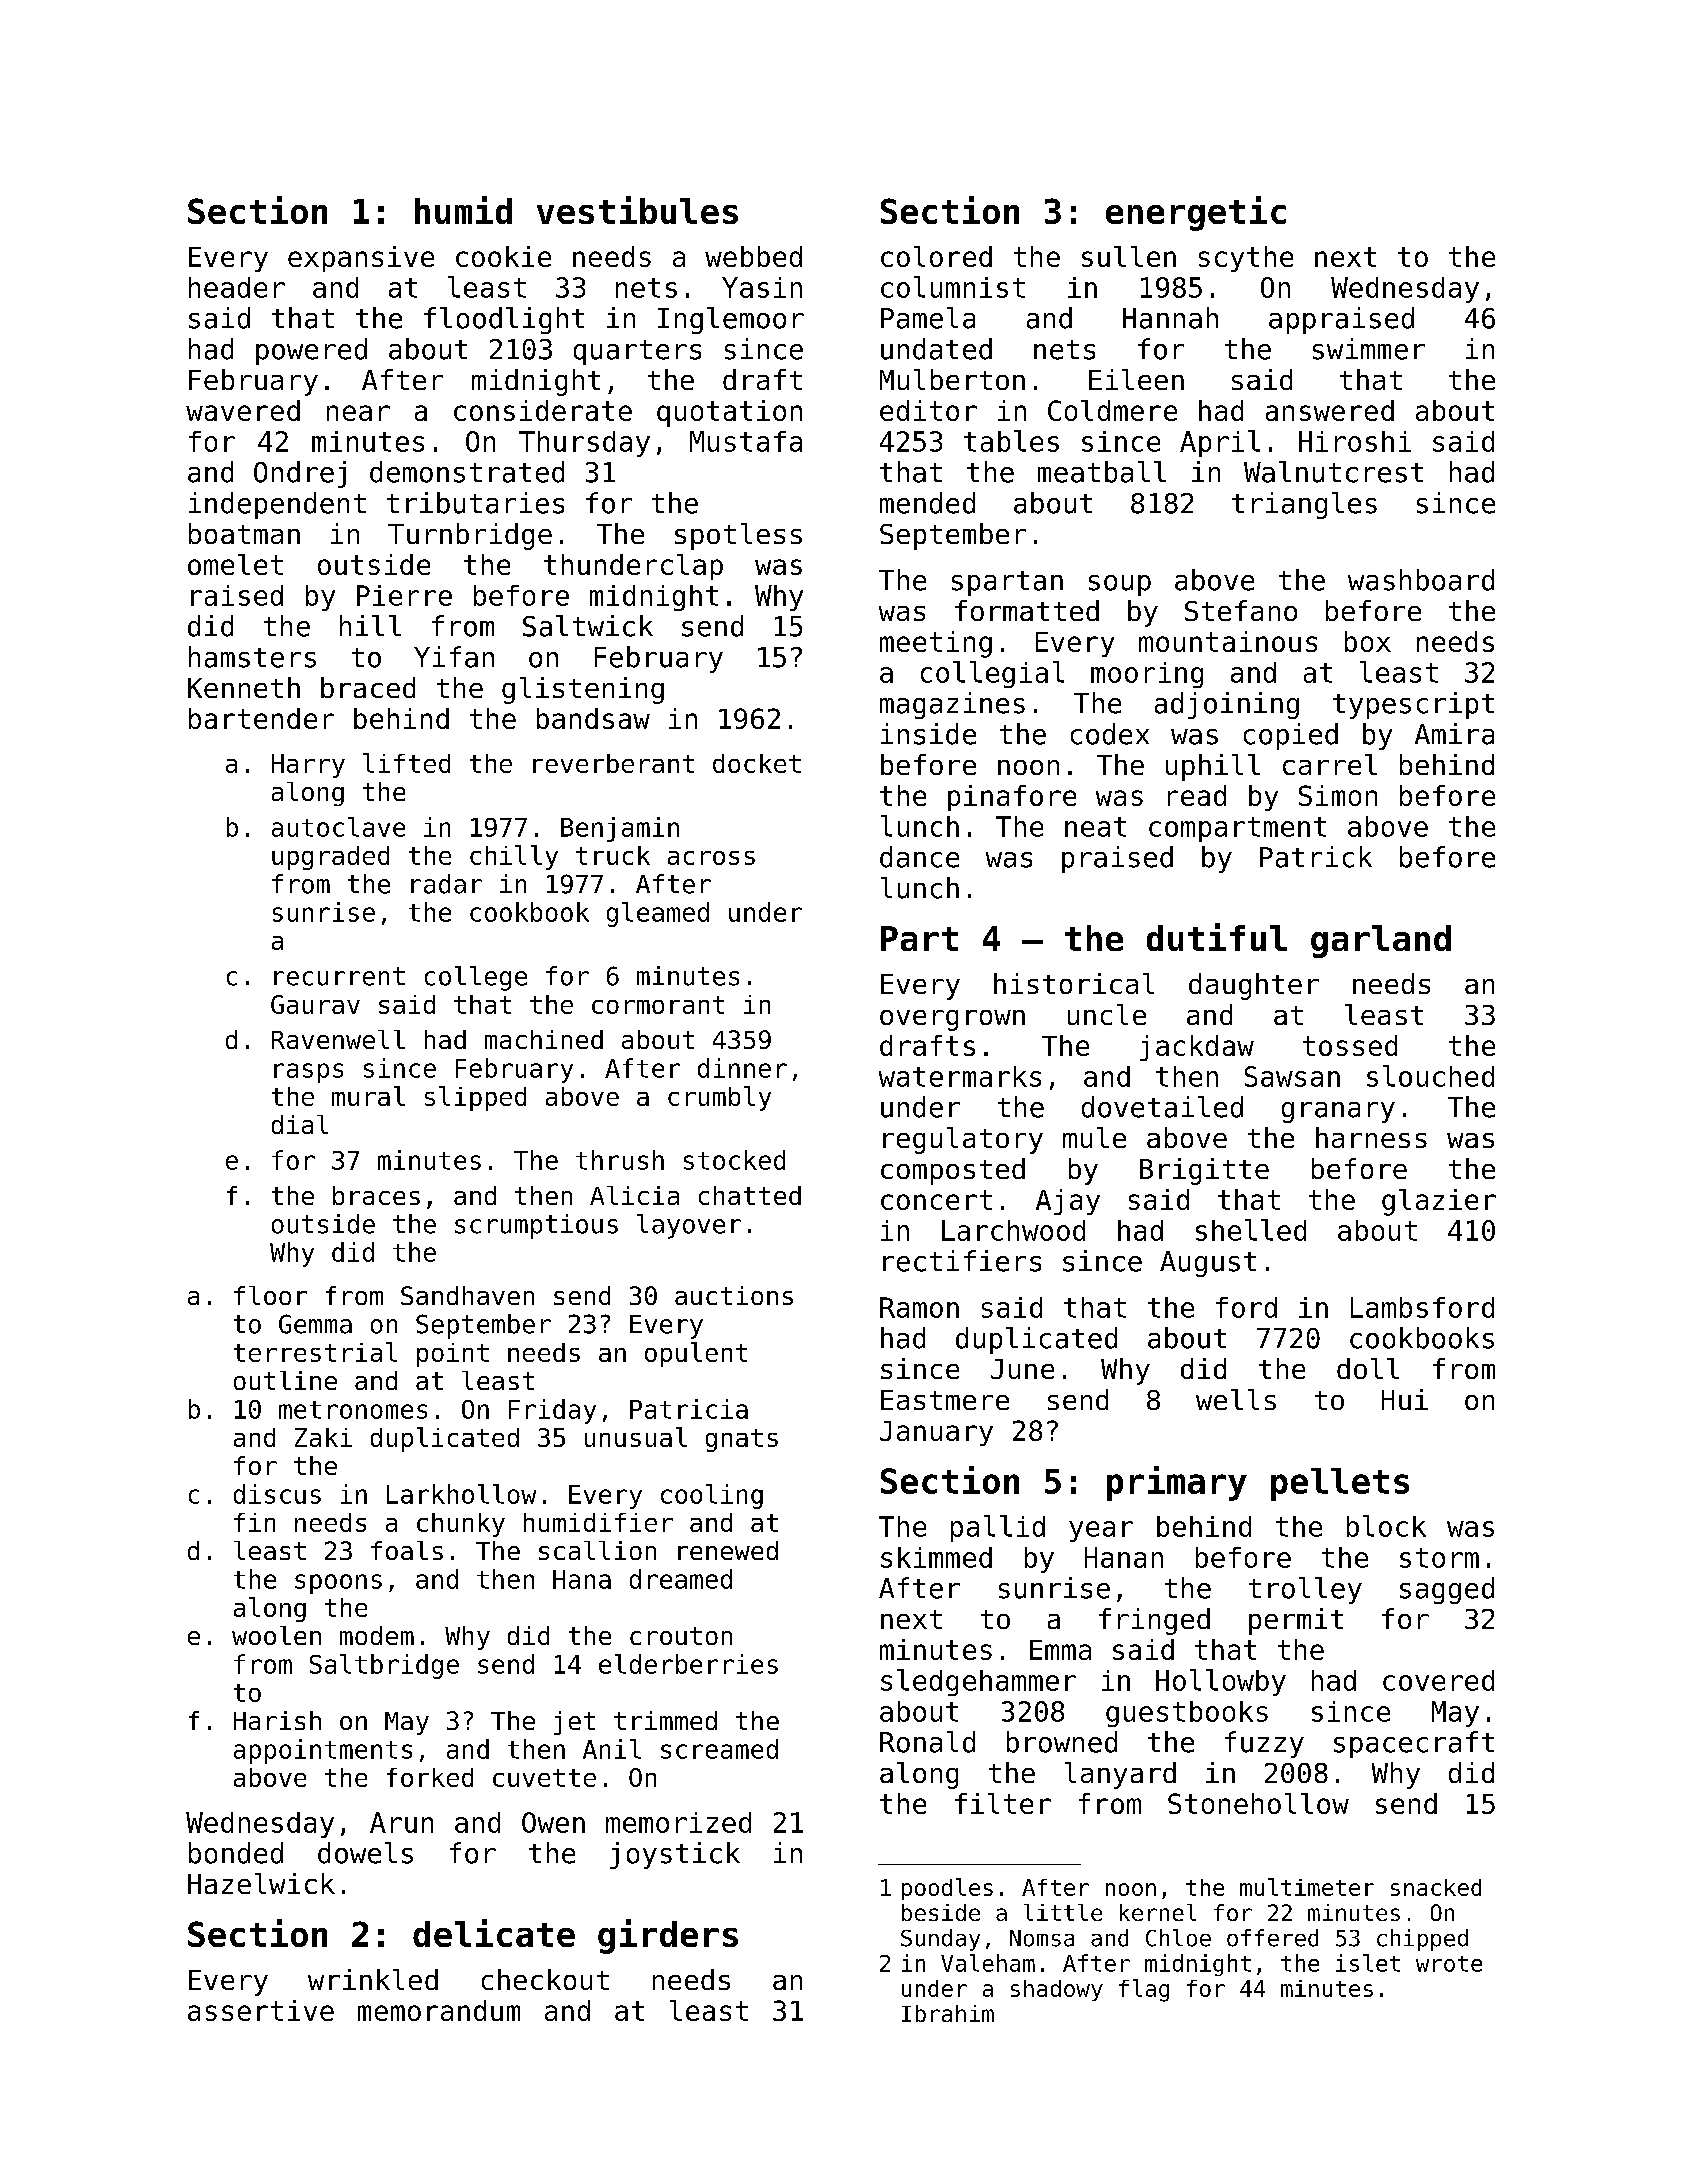  Describe the element at coordinates (1208, 1264) in the screenshot. I see `August` at that location.
